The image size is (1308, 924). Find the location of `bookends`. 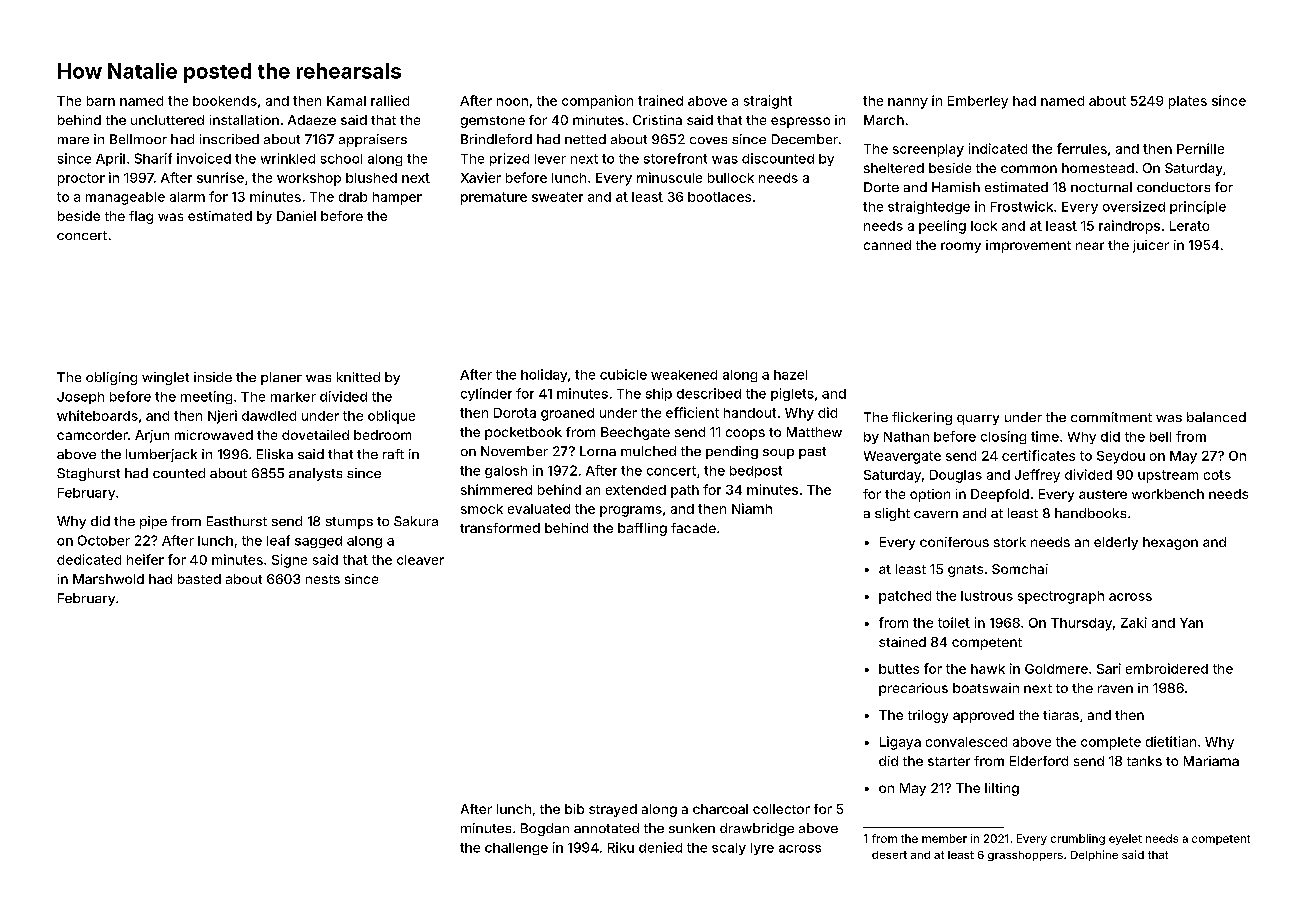

bookends is located at coordinates (225, 101).
